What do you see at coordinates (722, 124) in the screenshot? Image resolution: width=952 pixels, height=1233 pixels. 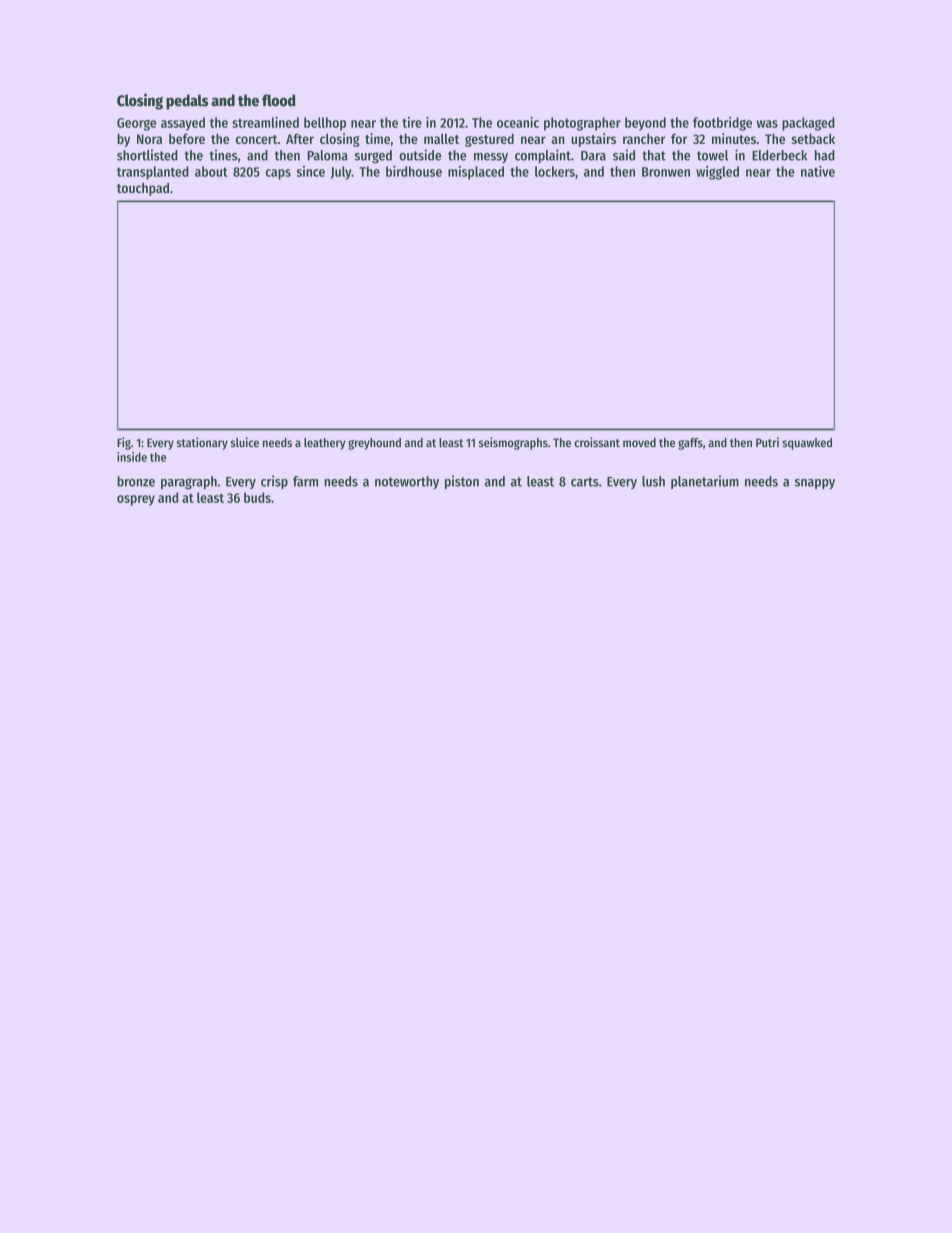 I see `footbridge` at bounding box center [722, 124].
